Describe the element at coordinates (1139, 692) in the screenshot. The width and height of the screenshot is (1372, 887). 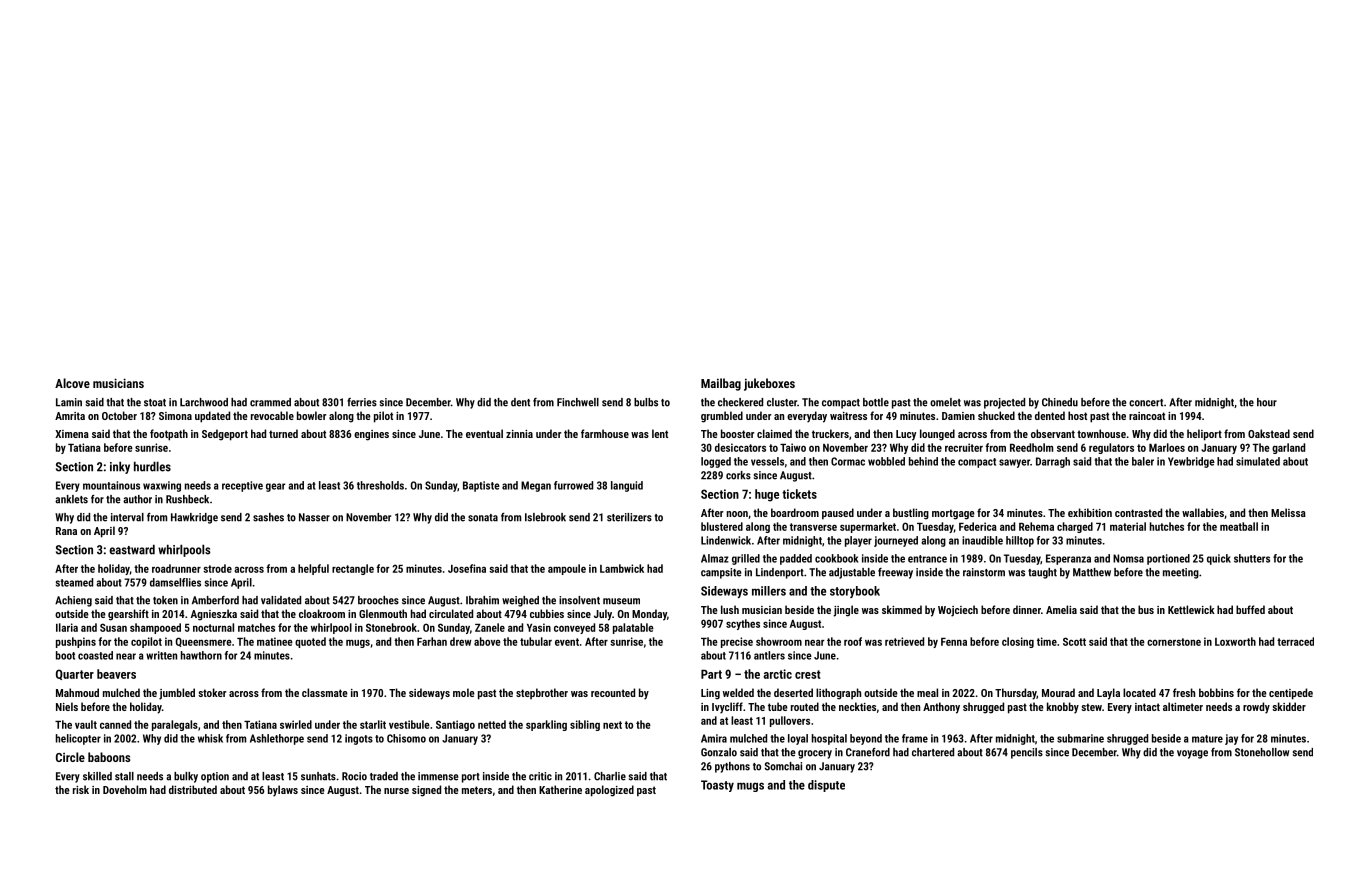
I see `located` at that location.
